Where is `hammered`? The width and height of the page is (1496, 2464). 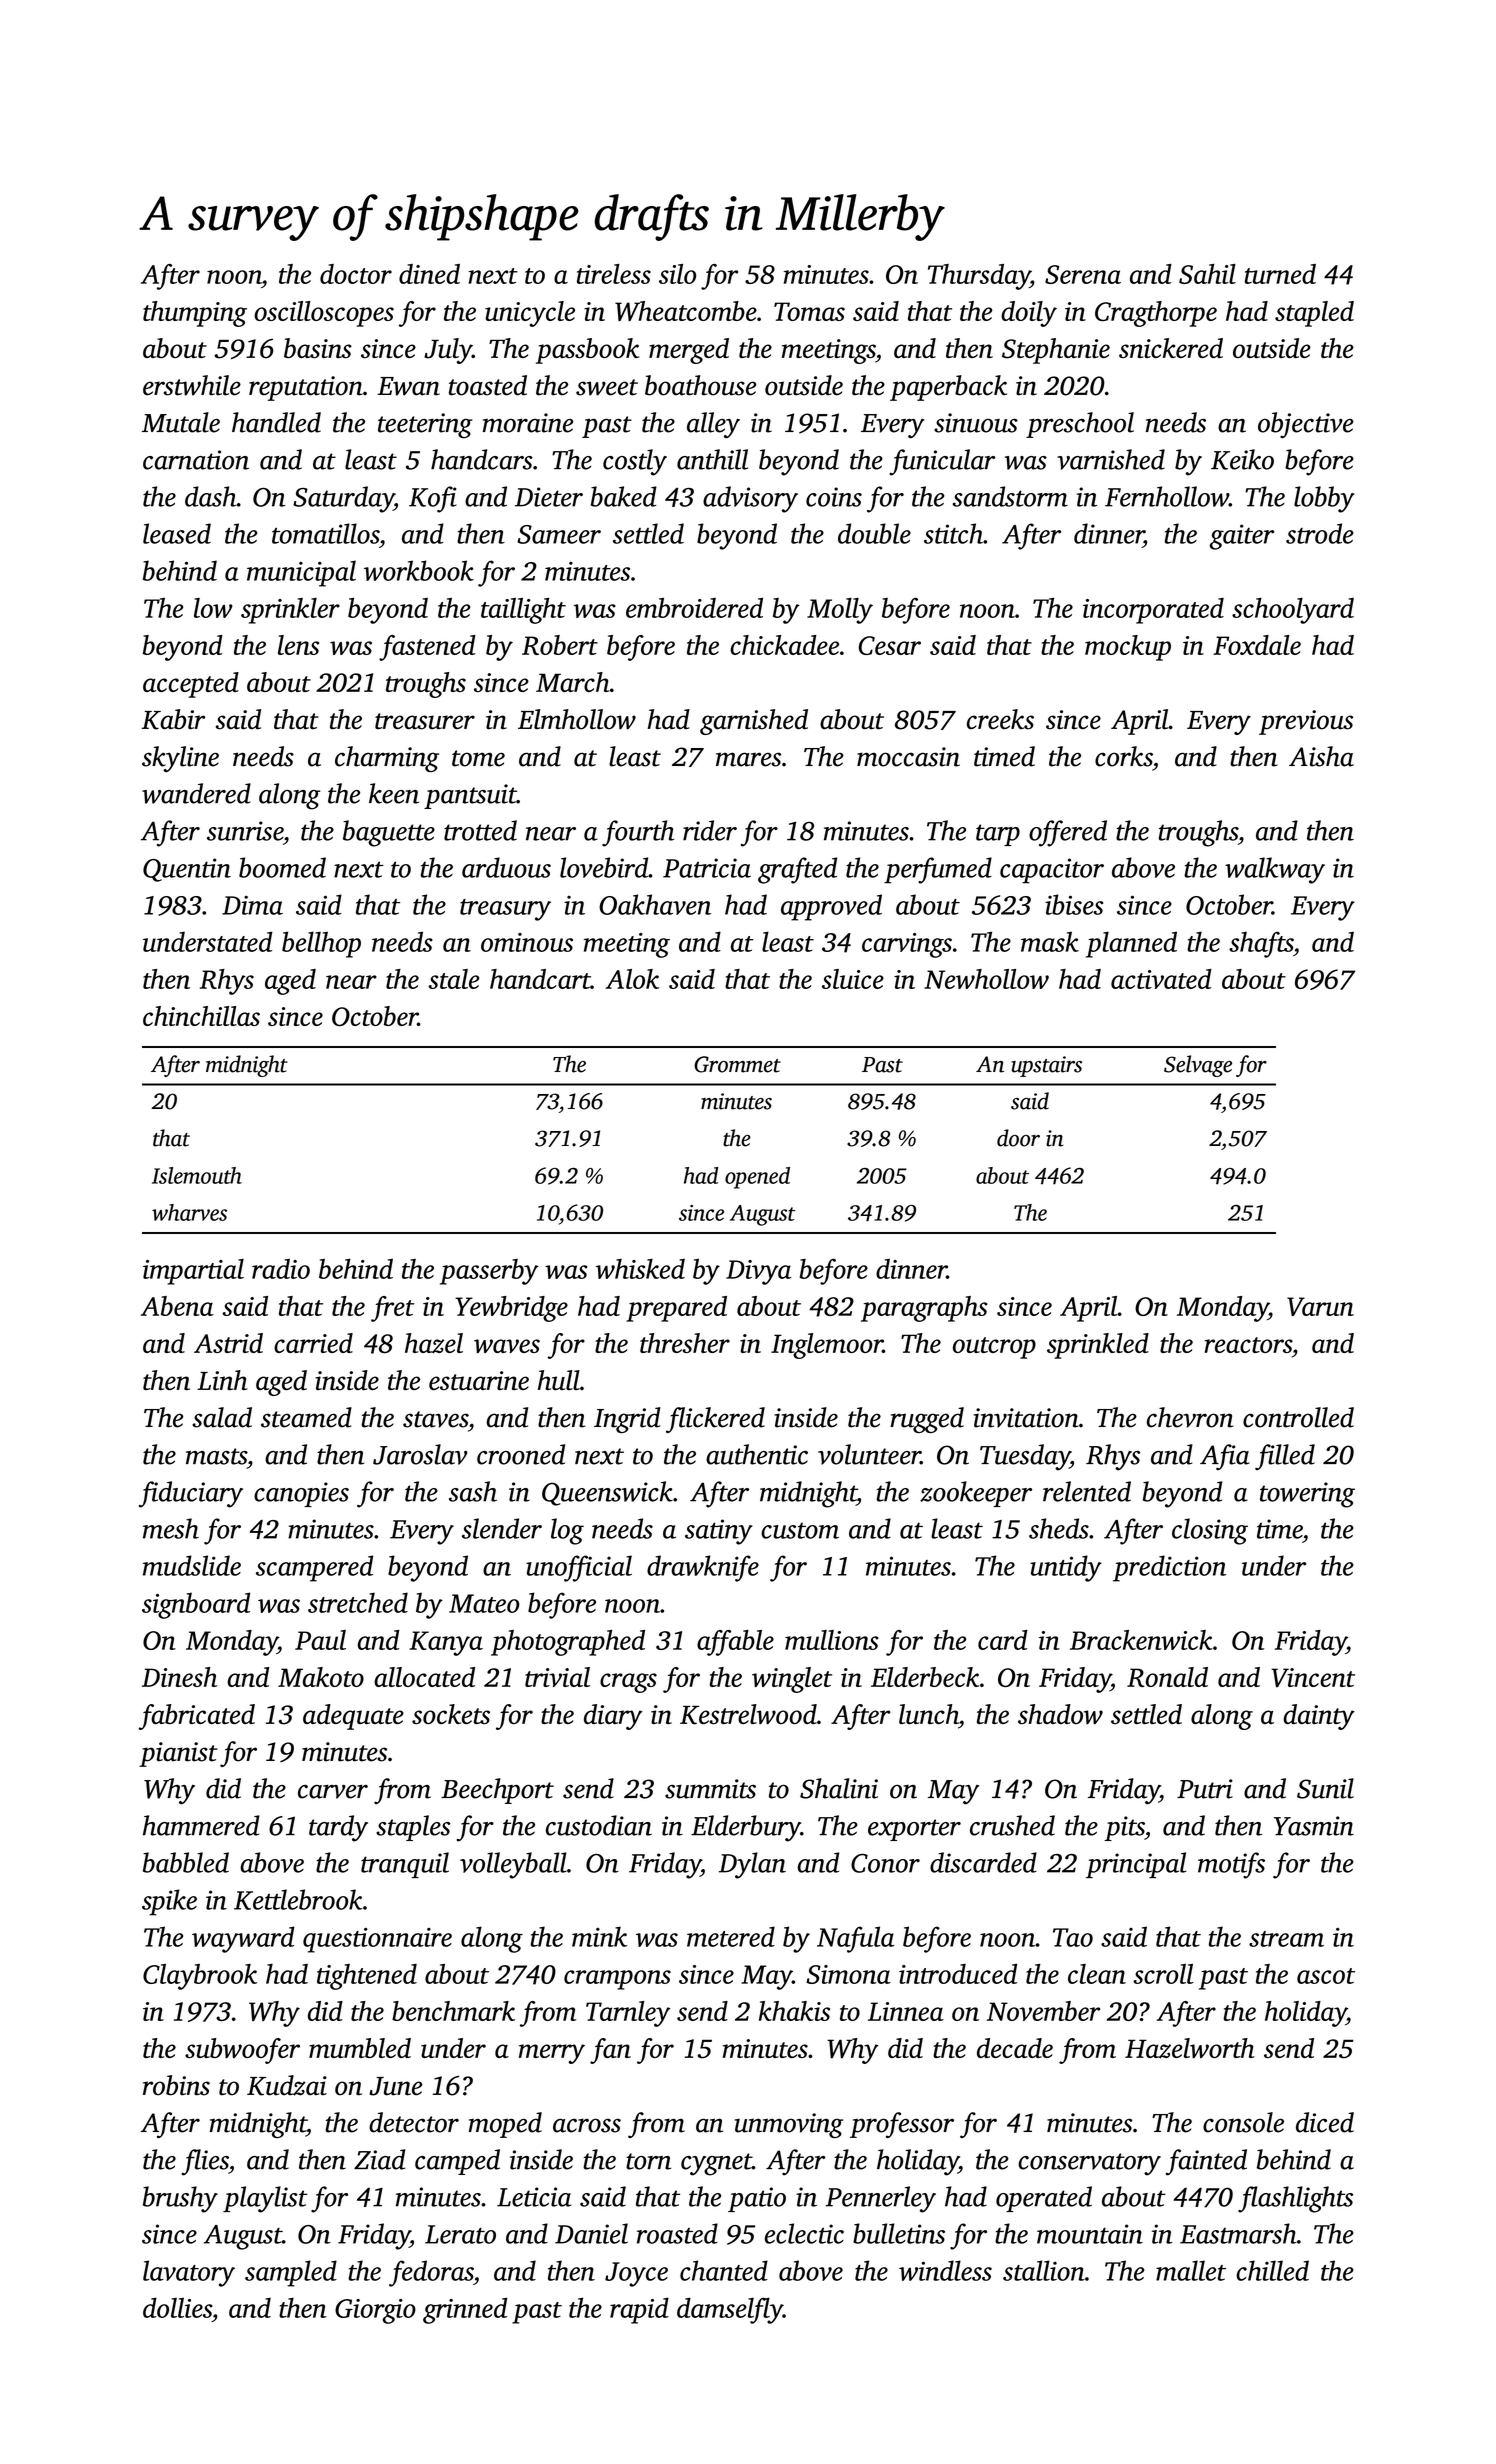 hammered is located at coordinates (201, 1825).
